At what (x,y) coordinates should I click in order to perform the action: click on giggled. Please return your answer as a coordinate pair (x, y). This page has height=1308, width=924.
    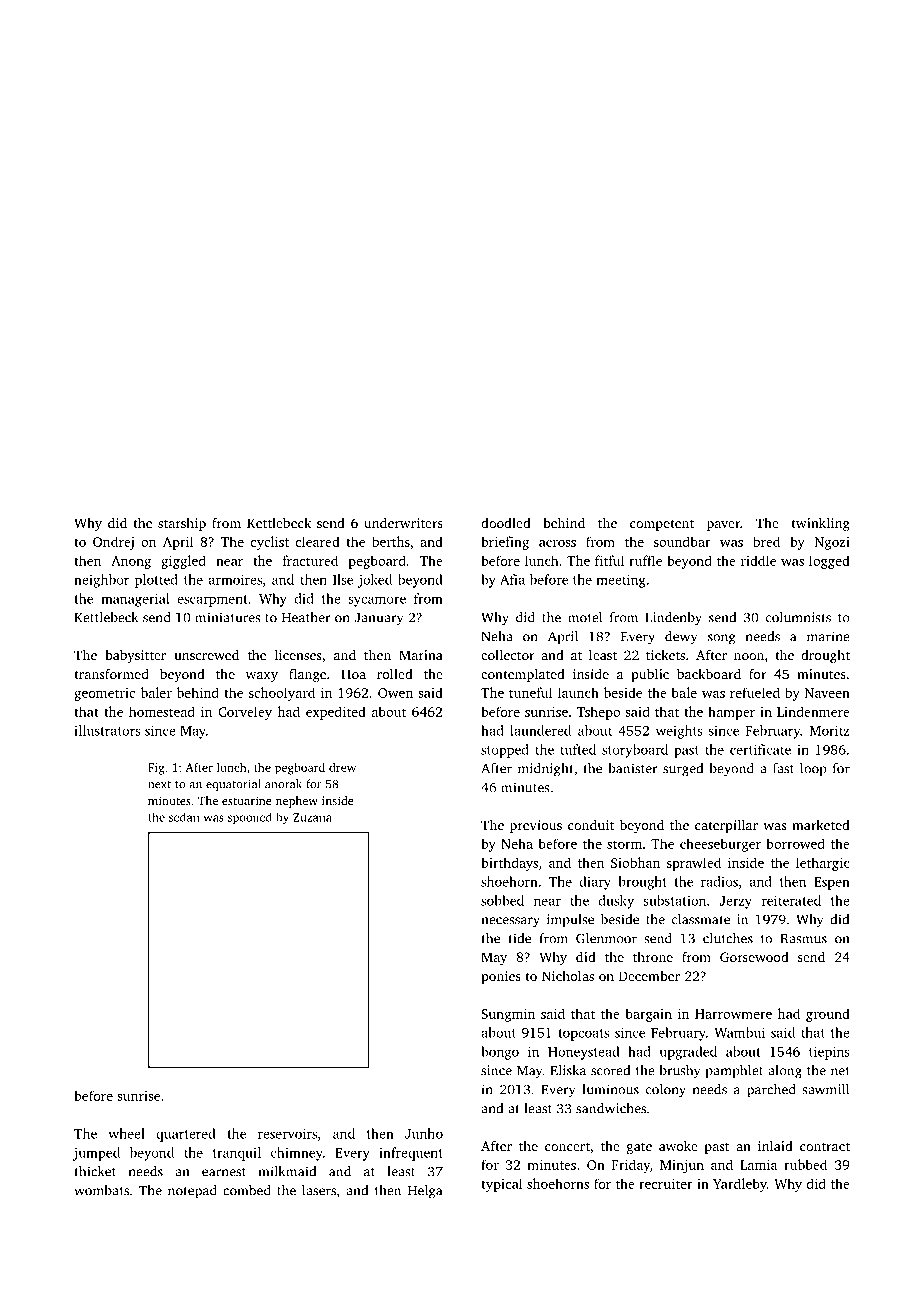
    Looking at the image, I should click on (183, 562).
